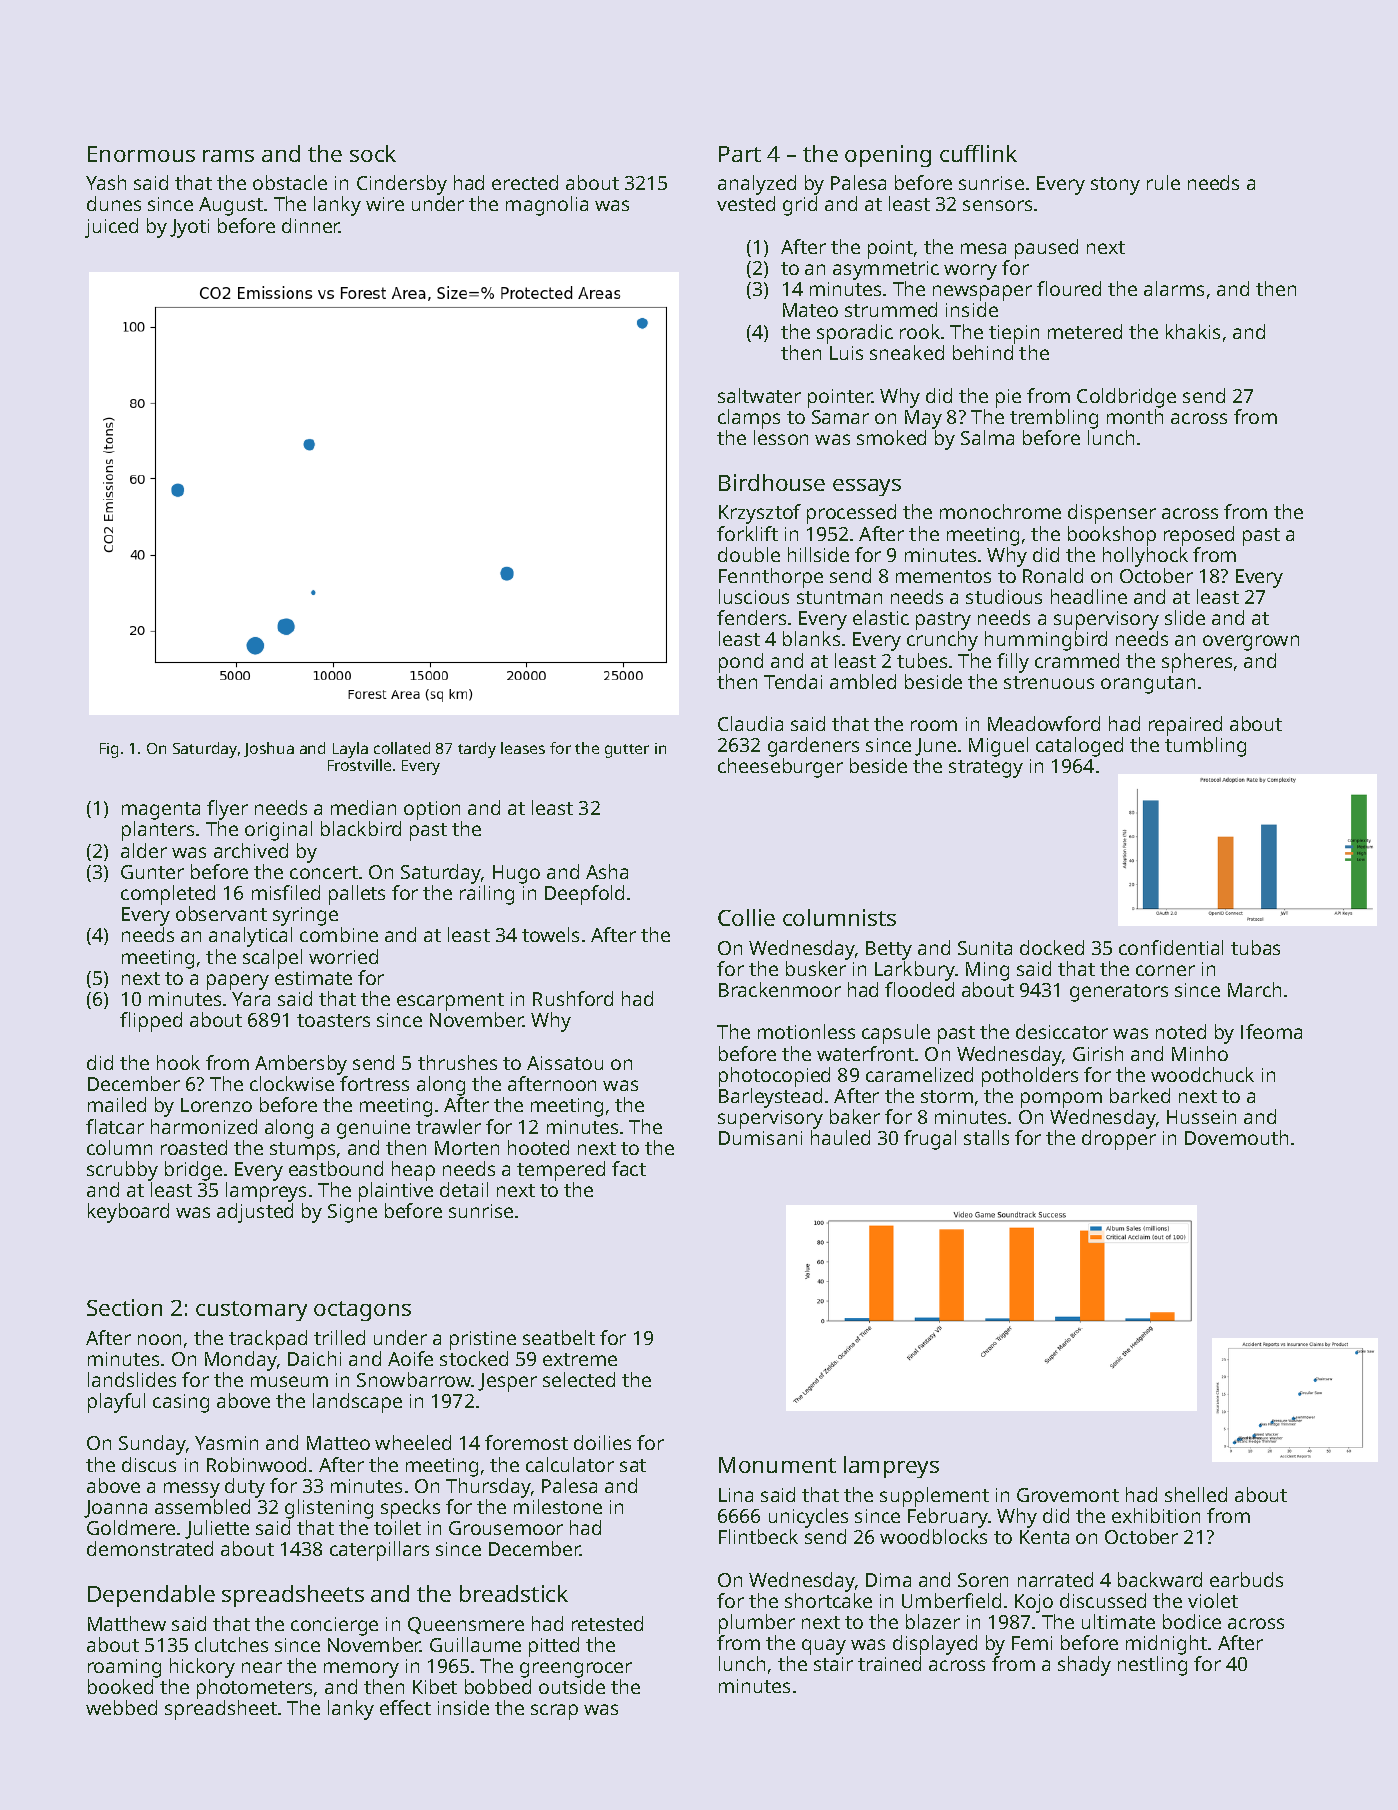 The height and width of the document is (1810, 1398). I want to click on processed, so click(851, 514).
